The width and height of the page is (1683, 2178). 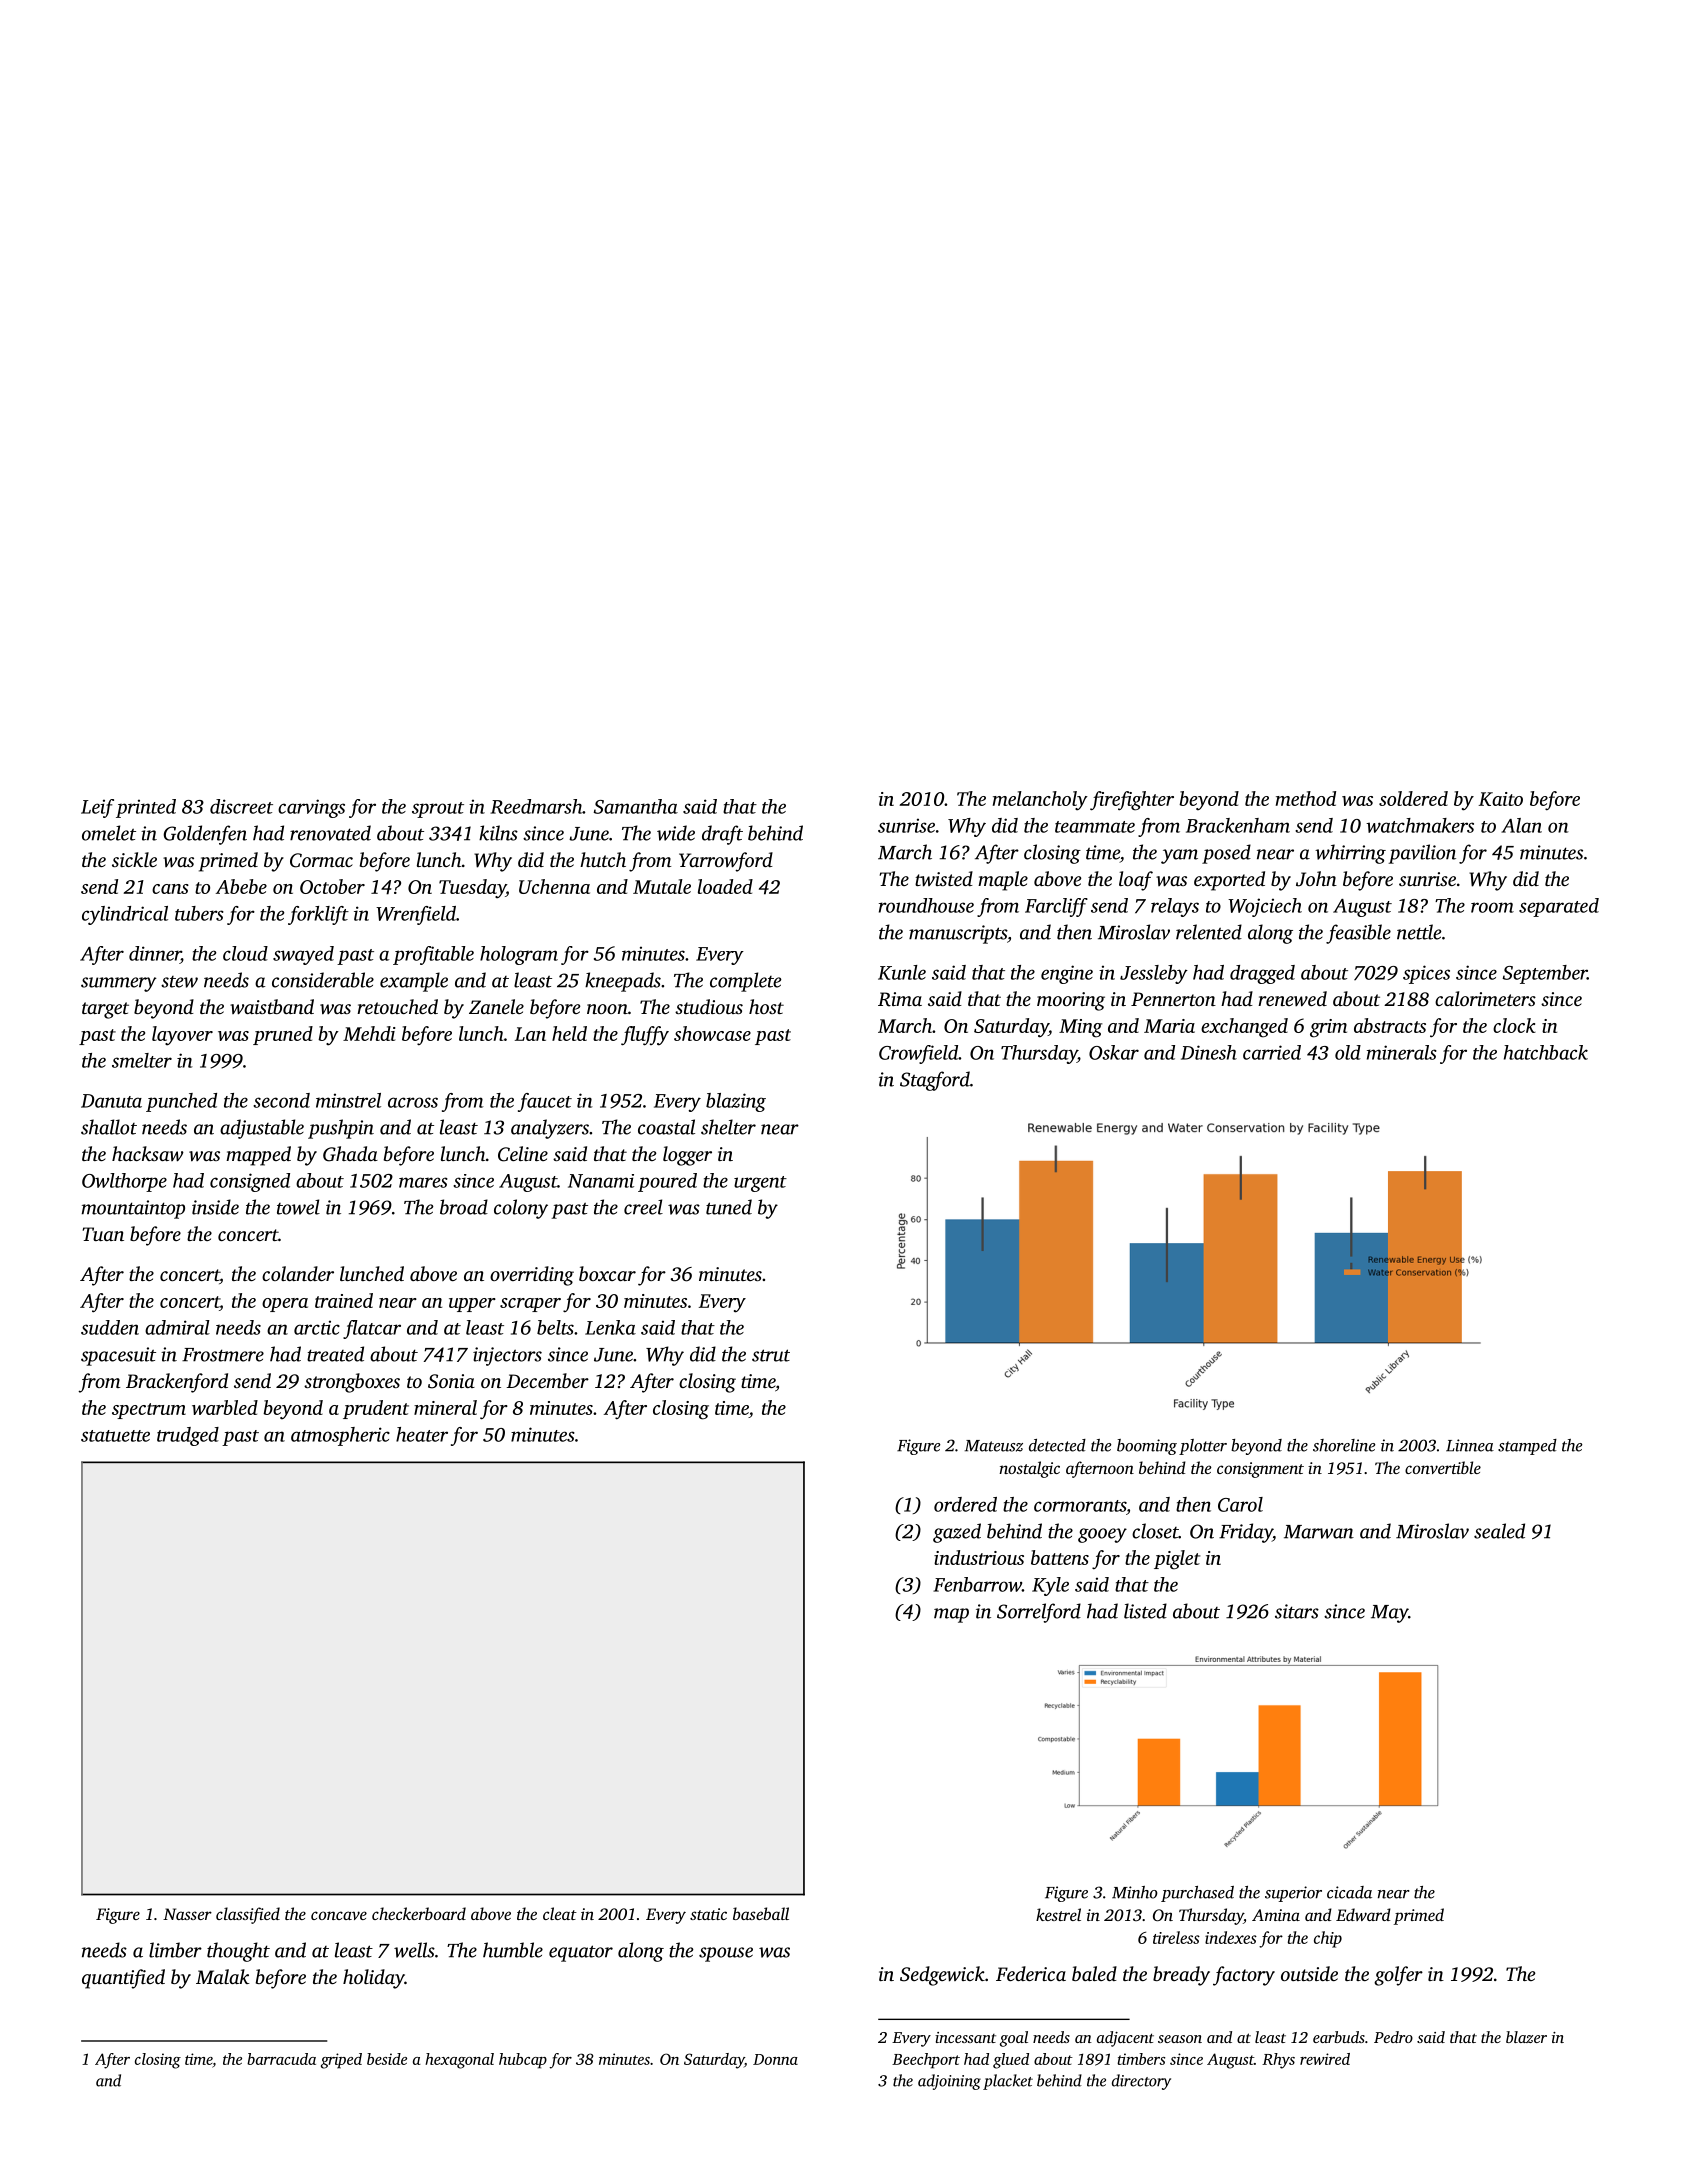 I want to click on Fenbarrow, so click(x=977, y=1584).
